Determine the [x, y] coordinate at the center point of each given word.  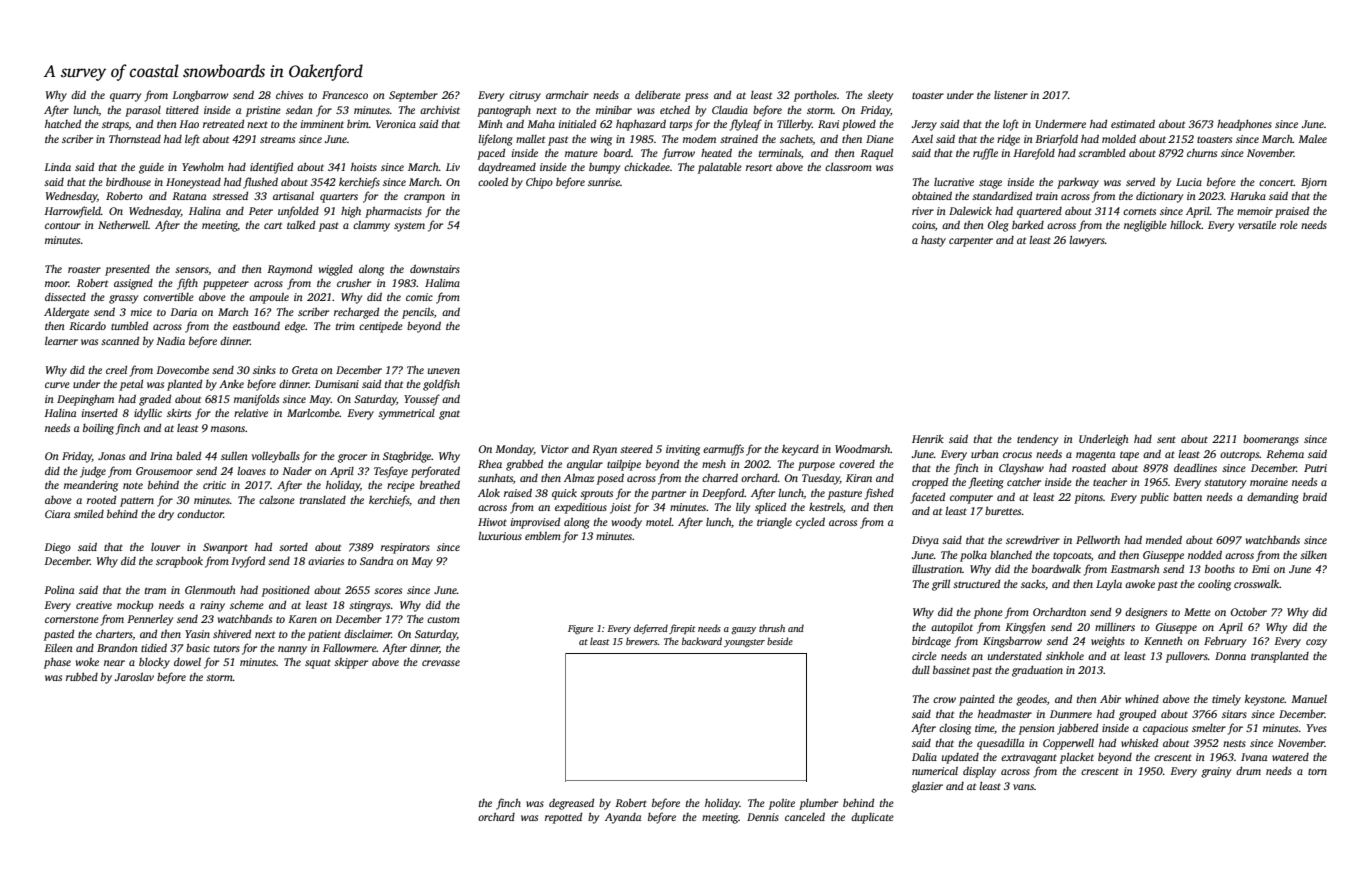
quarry [125, 97]
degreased [571, 804]
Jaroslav [134, 677]
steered [636, 449]
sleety [880, 96]
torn [1317, 771]
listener [1011, 95]
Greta [305, 370]
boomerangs [1271, 440]
